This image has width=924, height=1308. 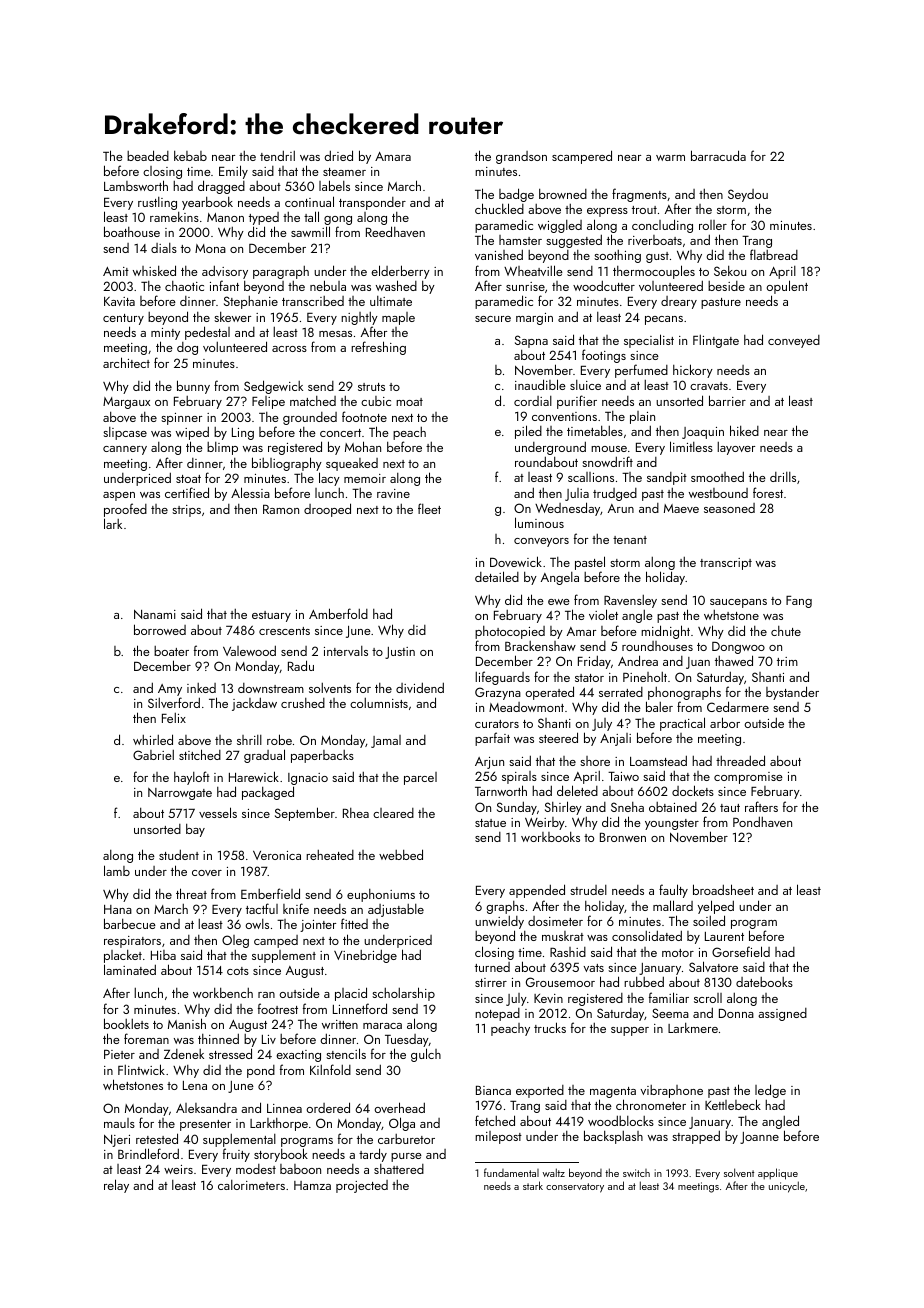 I want to click on ledge, so click(x=770, y=1092).
